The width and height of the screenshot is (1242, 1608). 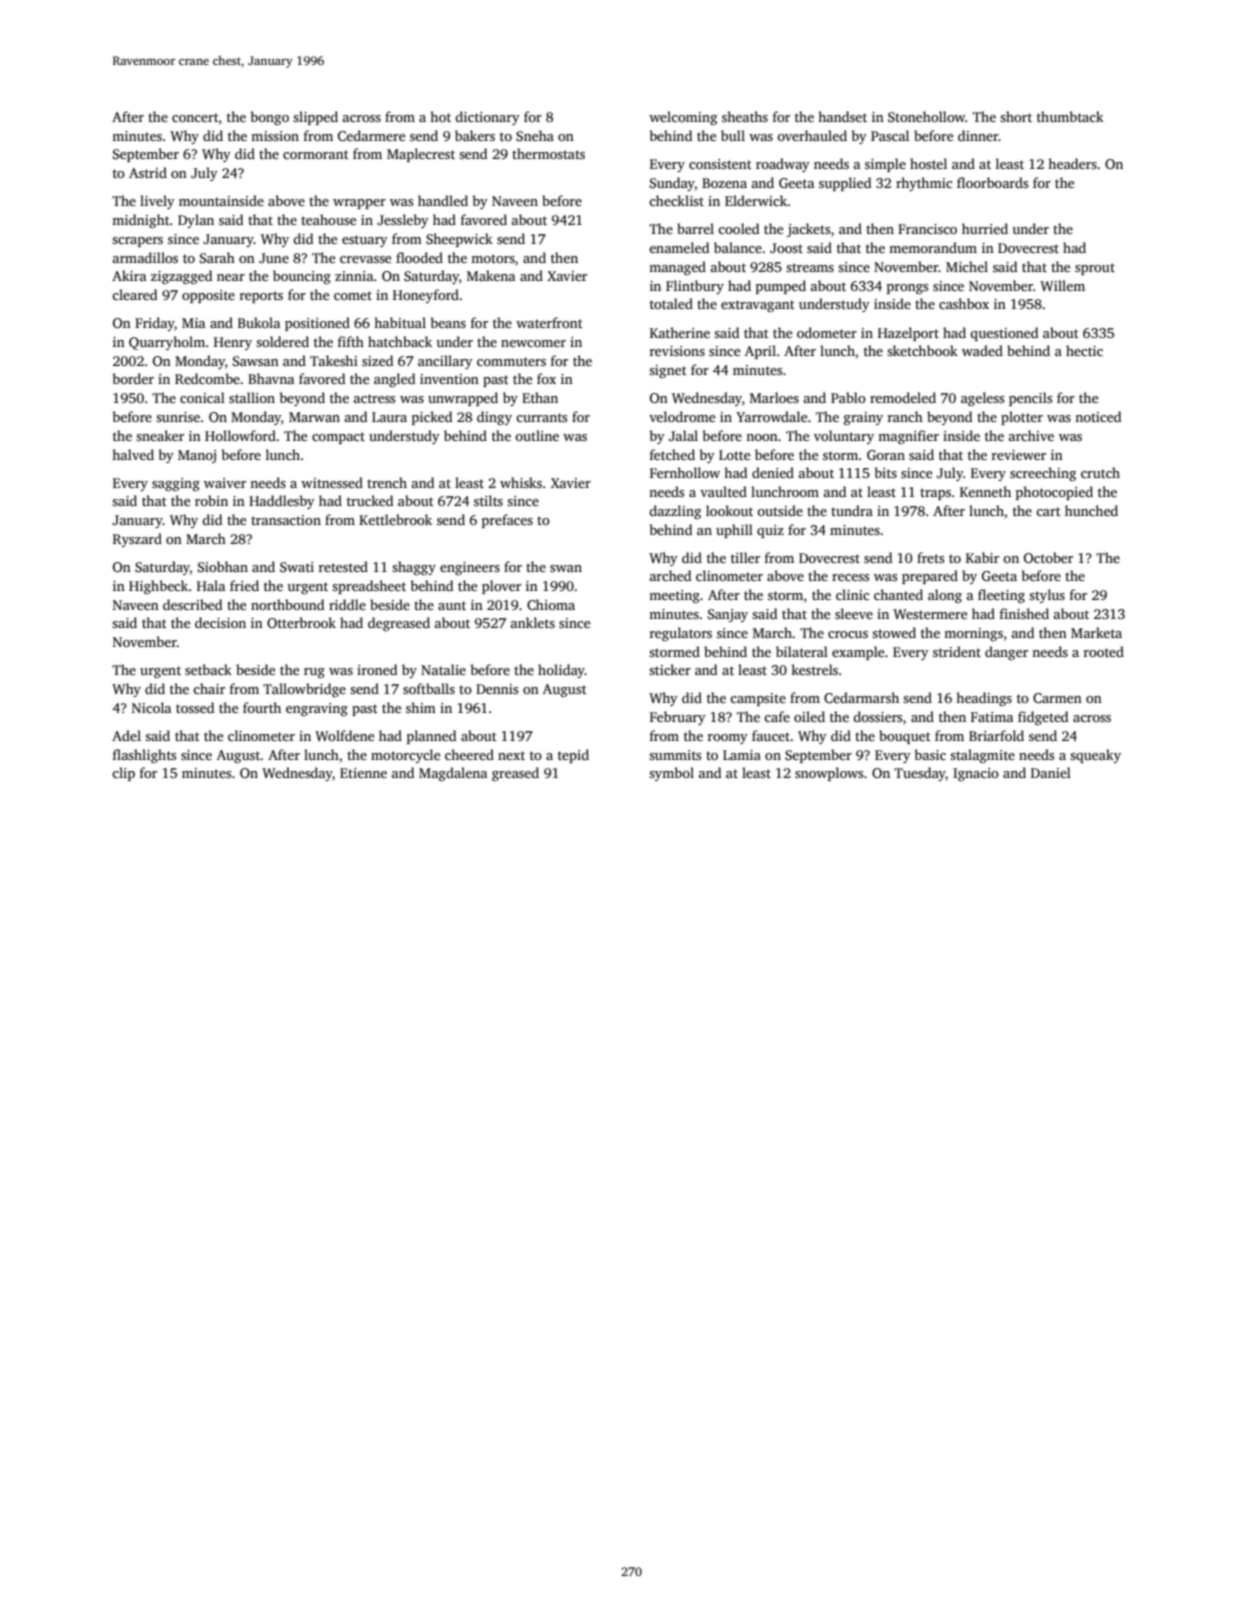 I want to click on thumbtack, so click(x=1070, y=116).
